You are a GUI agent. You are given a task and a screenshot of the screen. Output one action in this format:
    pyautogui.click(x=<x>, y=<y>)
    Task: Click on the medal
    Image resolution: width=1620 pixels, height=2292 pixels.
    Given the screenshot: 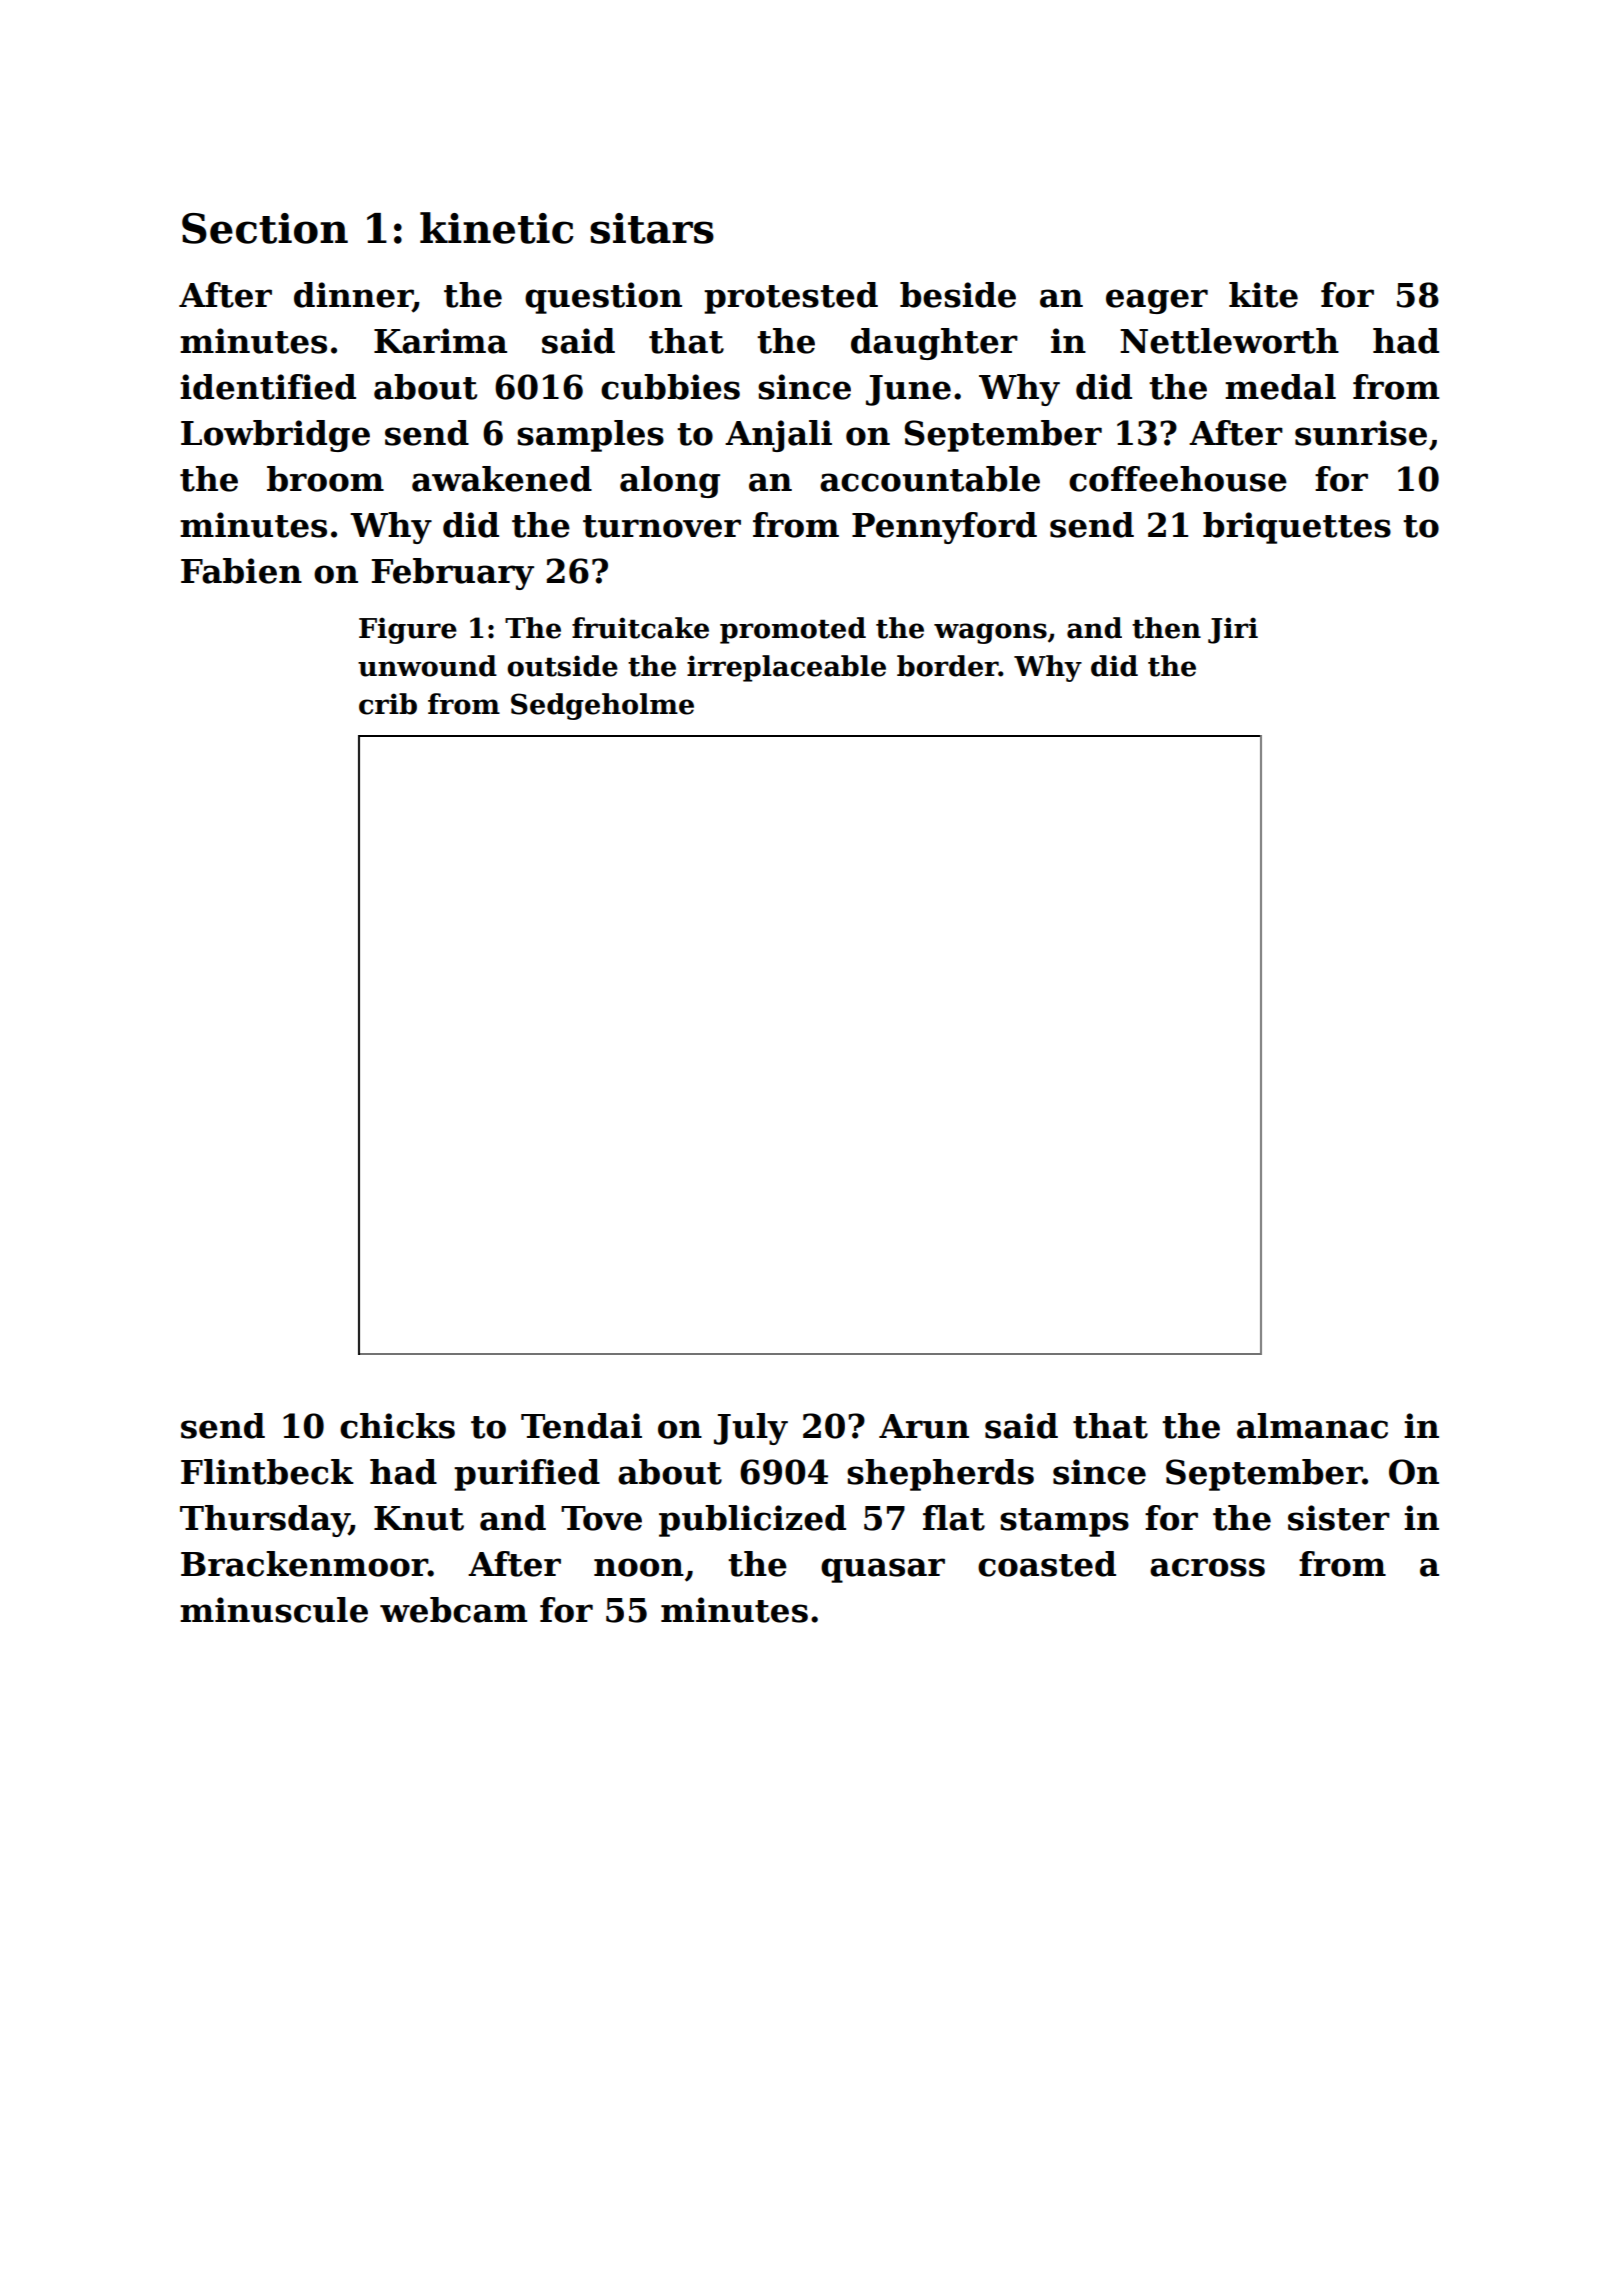 What is the action you would take?
    pyautogui.click(x=1280, y=387)
